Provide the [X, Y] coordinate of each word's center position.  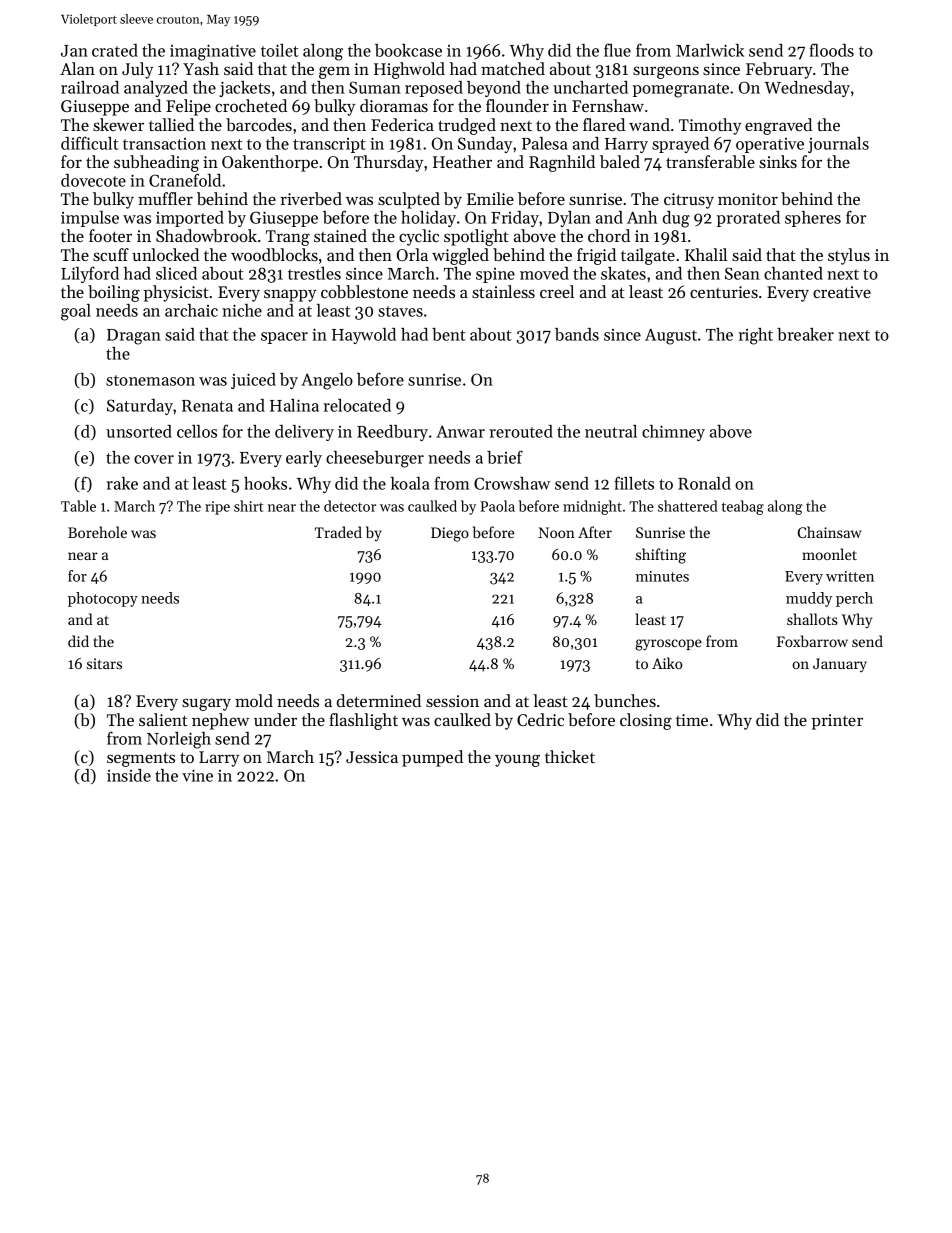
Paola [497, 506]
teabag [743, 507]
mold [254, 700]
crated [115, 50]
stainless [503, 291]
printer [837, 722]
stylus [849, 256]
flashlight [363, 721]
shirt [249, 506]
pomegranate [681, 90]
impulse [90, 219]
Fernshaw [608, 105]
